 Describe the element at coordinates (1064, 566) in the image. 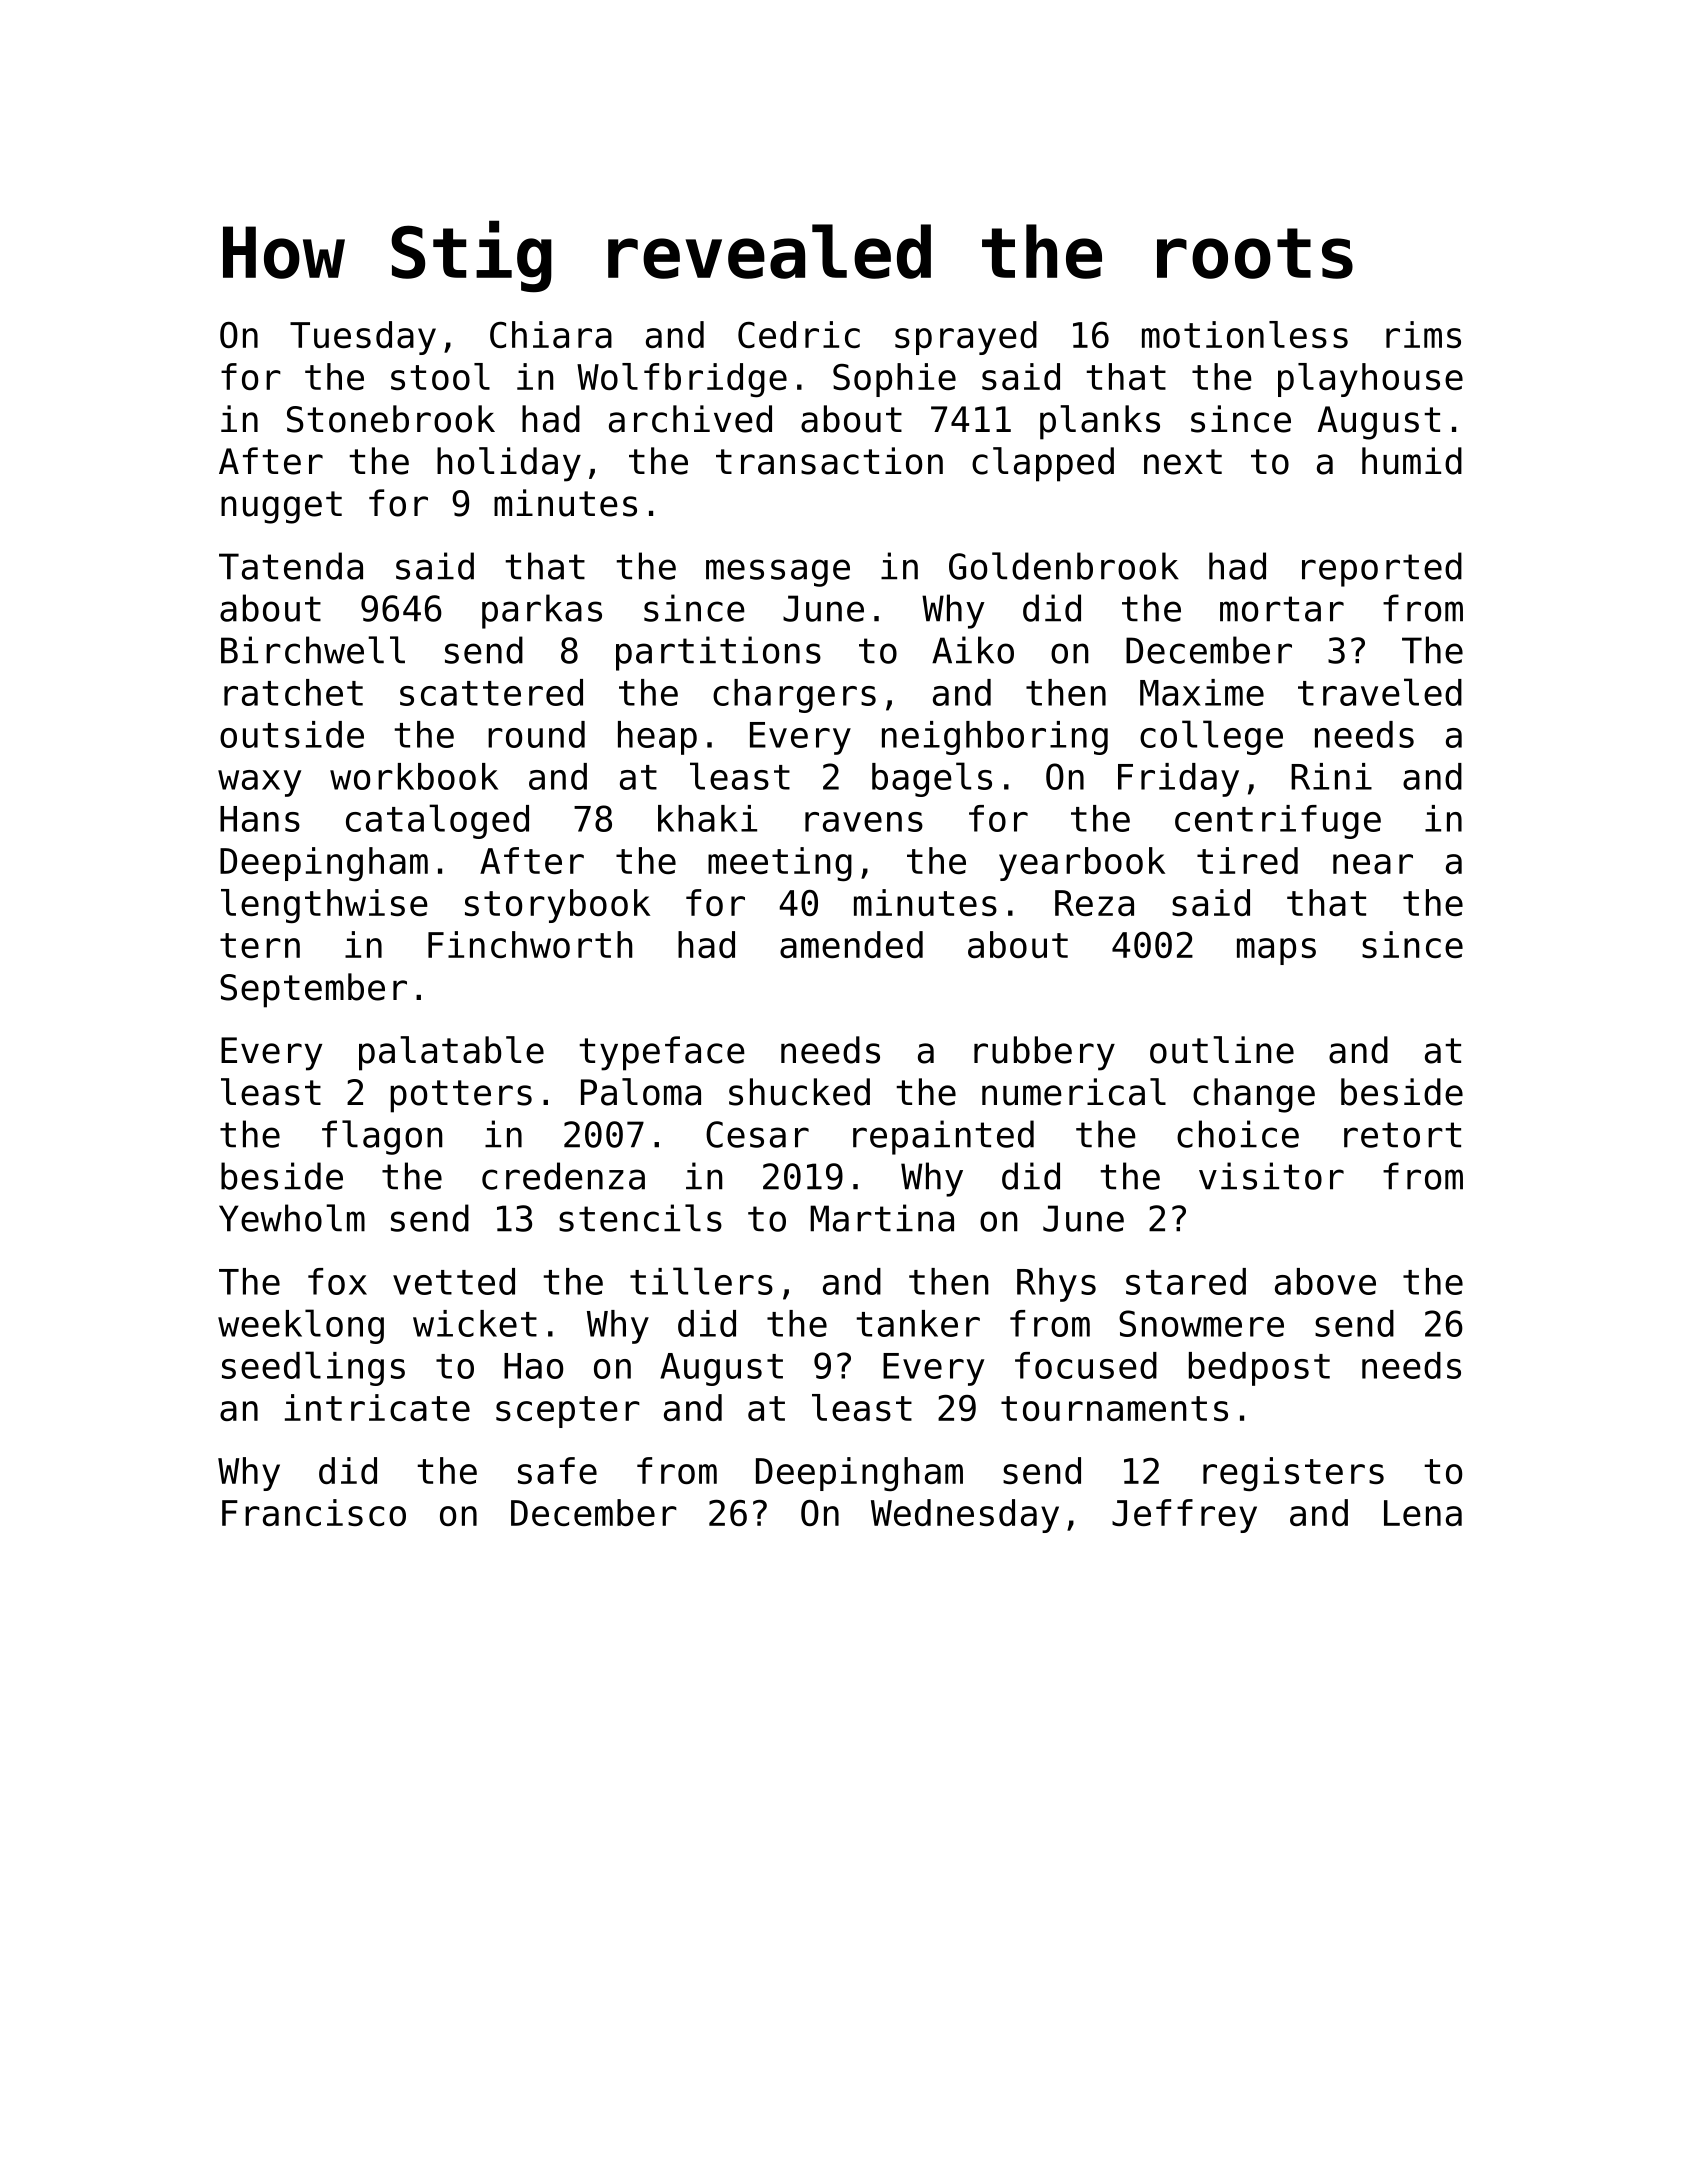

I see `Goldenbrook` at that location.
